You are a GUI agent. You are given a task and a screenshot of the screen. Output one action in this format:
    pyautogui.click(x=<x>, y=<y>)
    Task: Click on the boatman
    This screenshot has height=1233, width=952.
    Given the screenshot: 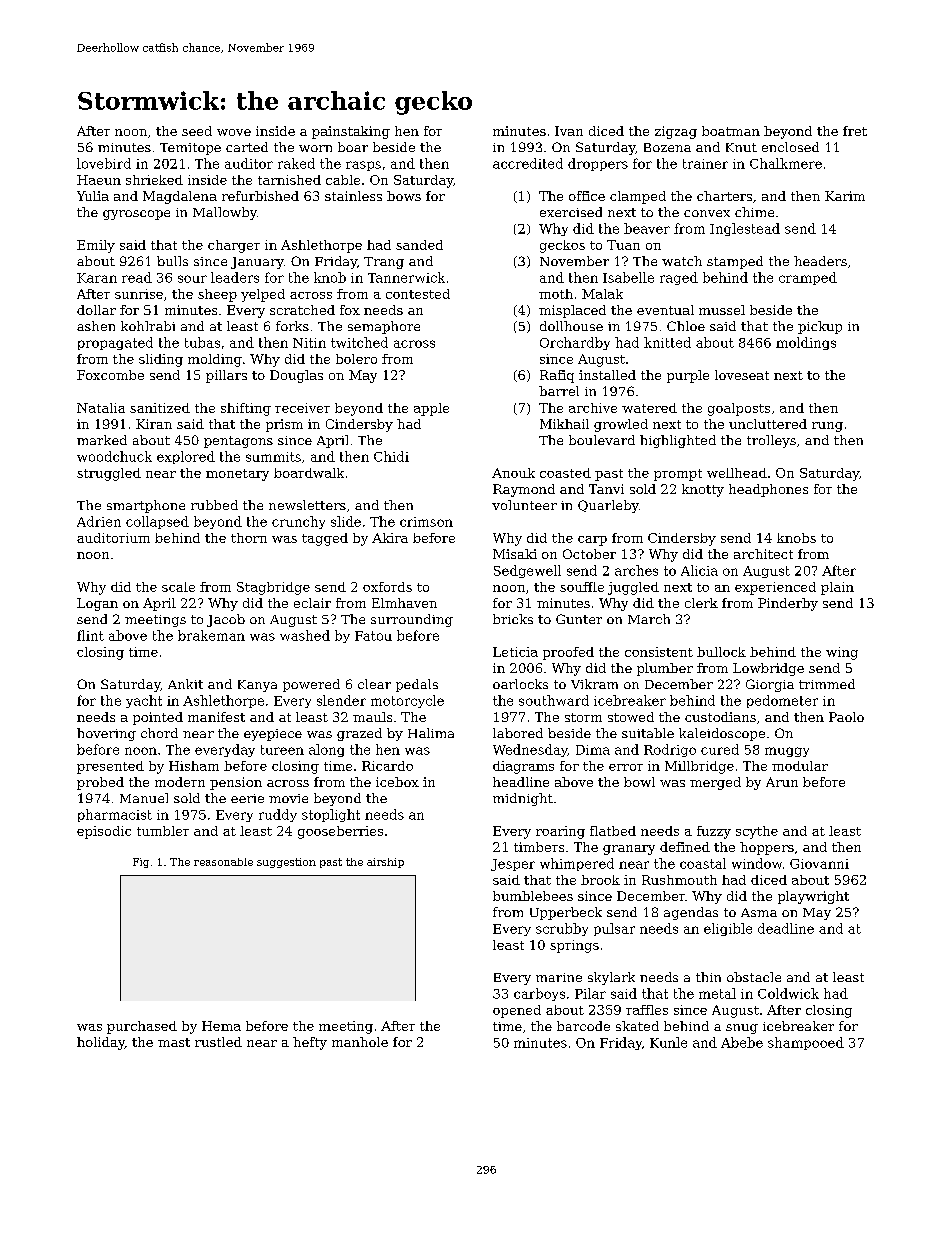 What is the action you would take?
    pyautogui.click(x=731, y=131)
